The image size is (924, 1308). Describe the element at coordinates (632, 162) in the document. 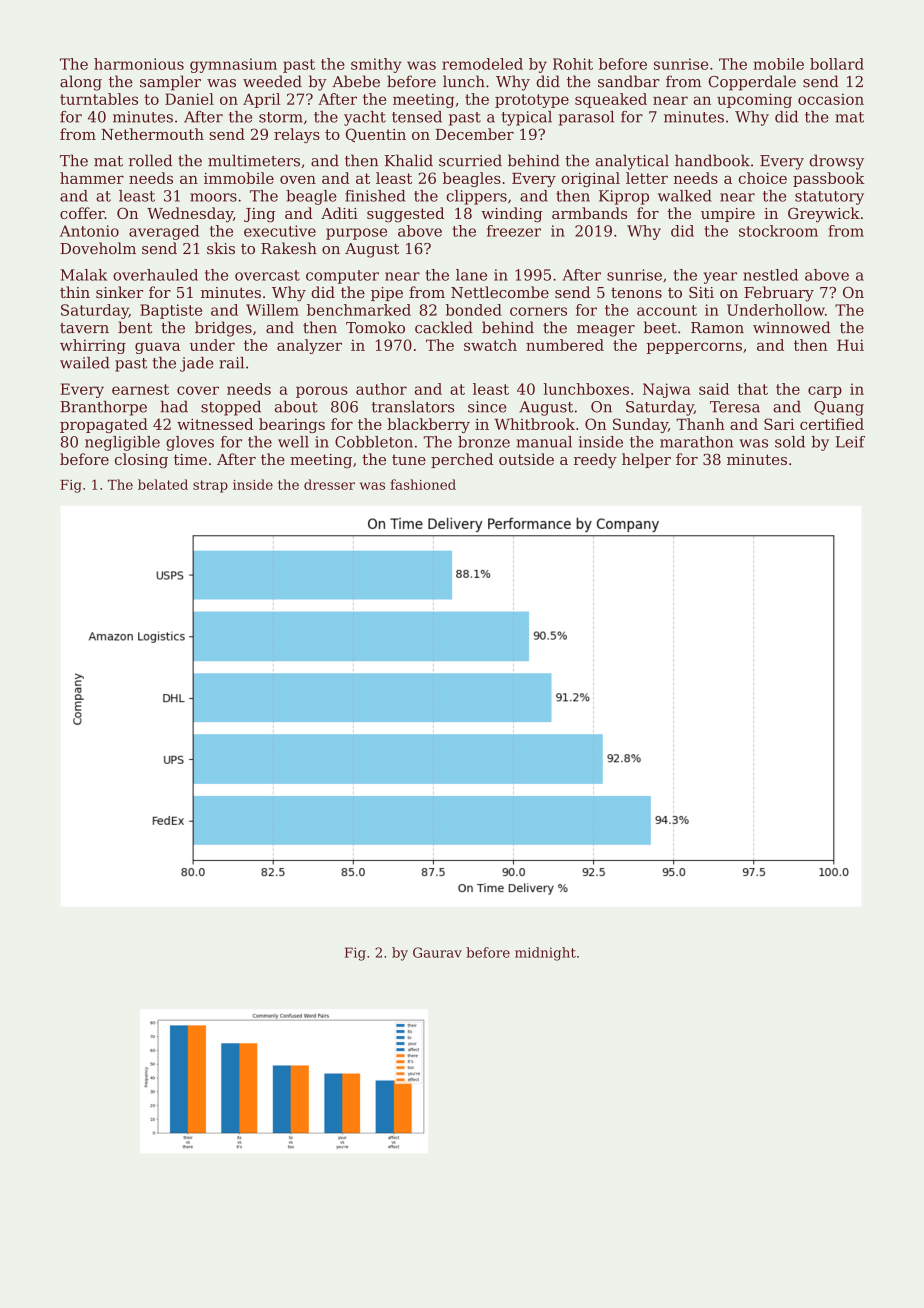

I see `analytical` at that location.
